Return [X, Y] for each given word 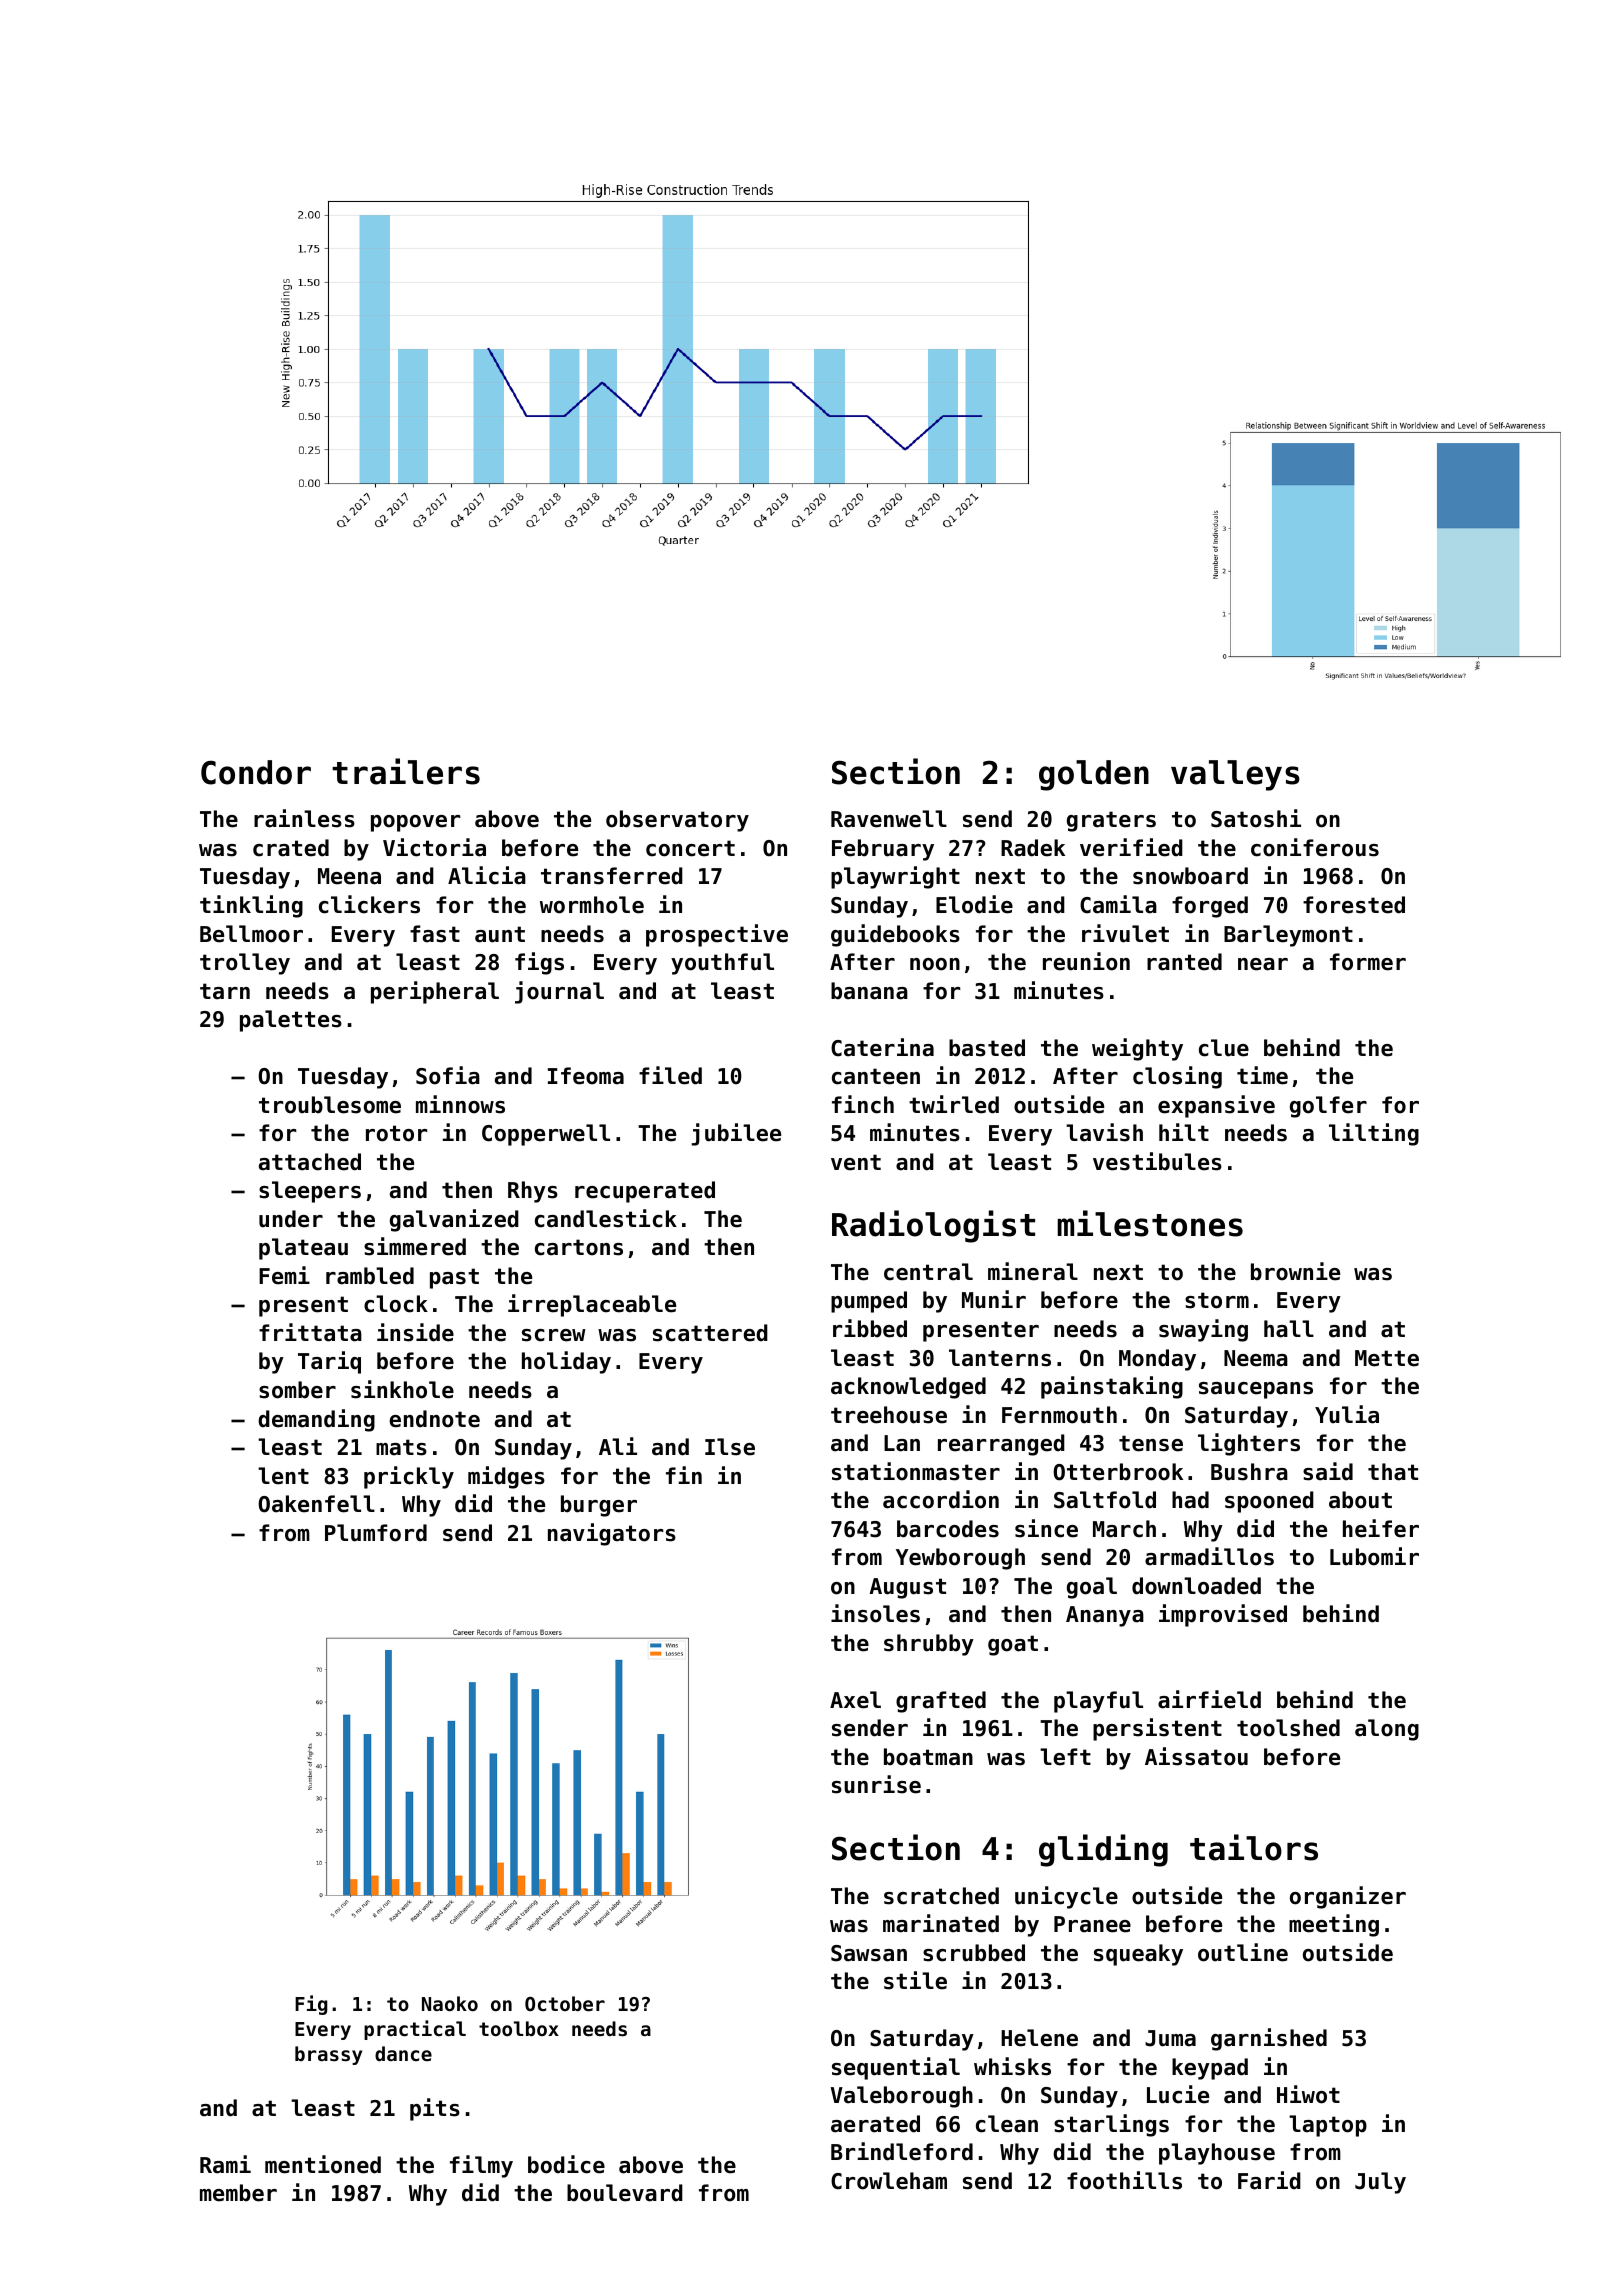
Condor [256, 772]
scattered [710, 1333]
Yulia [1347, 1414]
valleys [1235, 775]
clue [1224, 1048]
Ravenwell [889, 819]
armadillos [1209, 1556]
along [1387, 1730]
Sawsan [869, 1953]
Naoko [450, 2003]
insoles [875, 1613]
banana [869, 991]
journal [559, 992]
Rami [225, 2164]
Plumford [376, 1533]
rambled [370, 1276]
